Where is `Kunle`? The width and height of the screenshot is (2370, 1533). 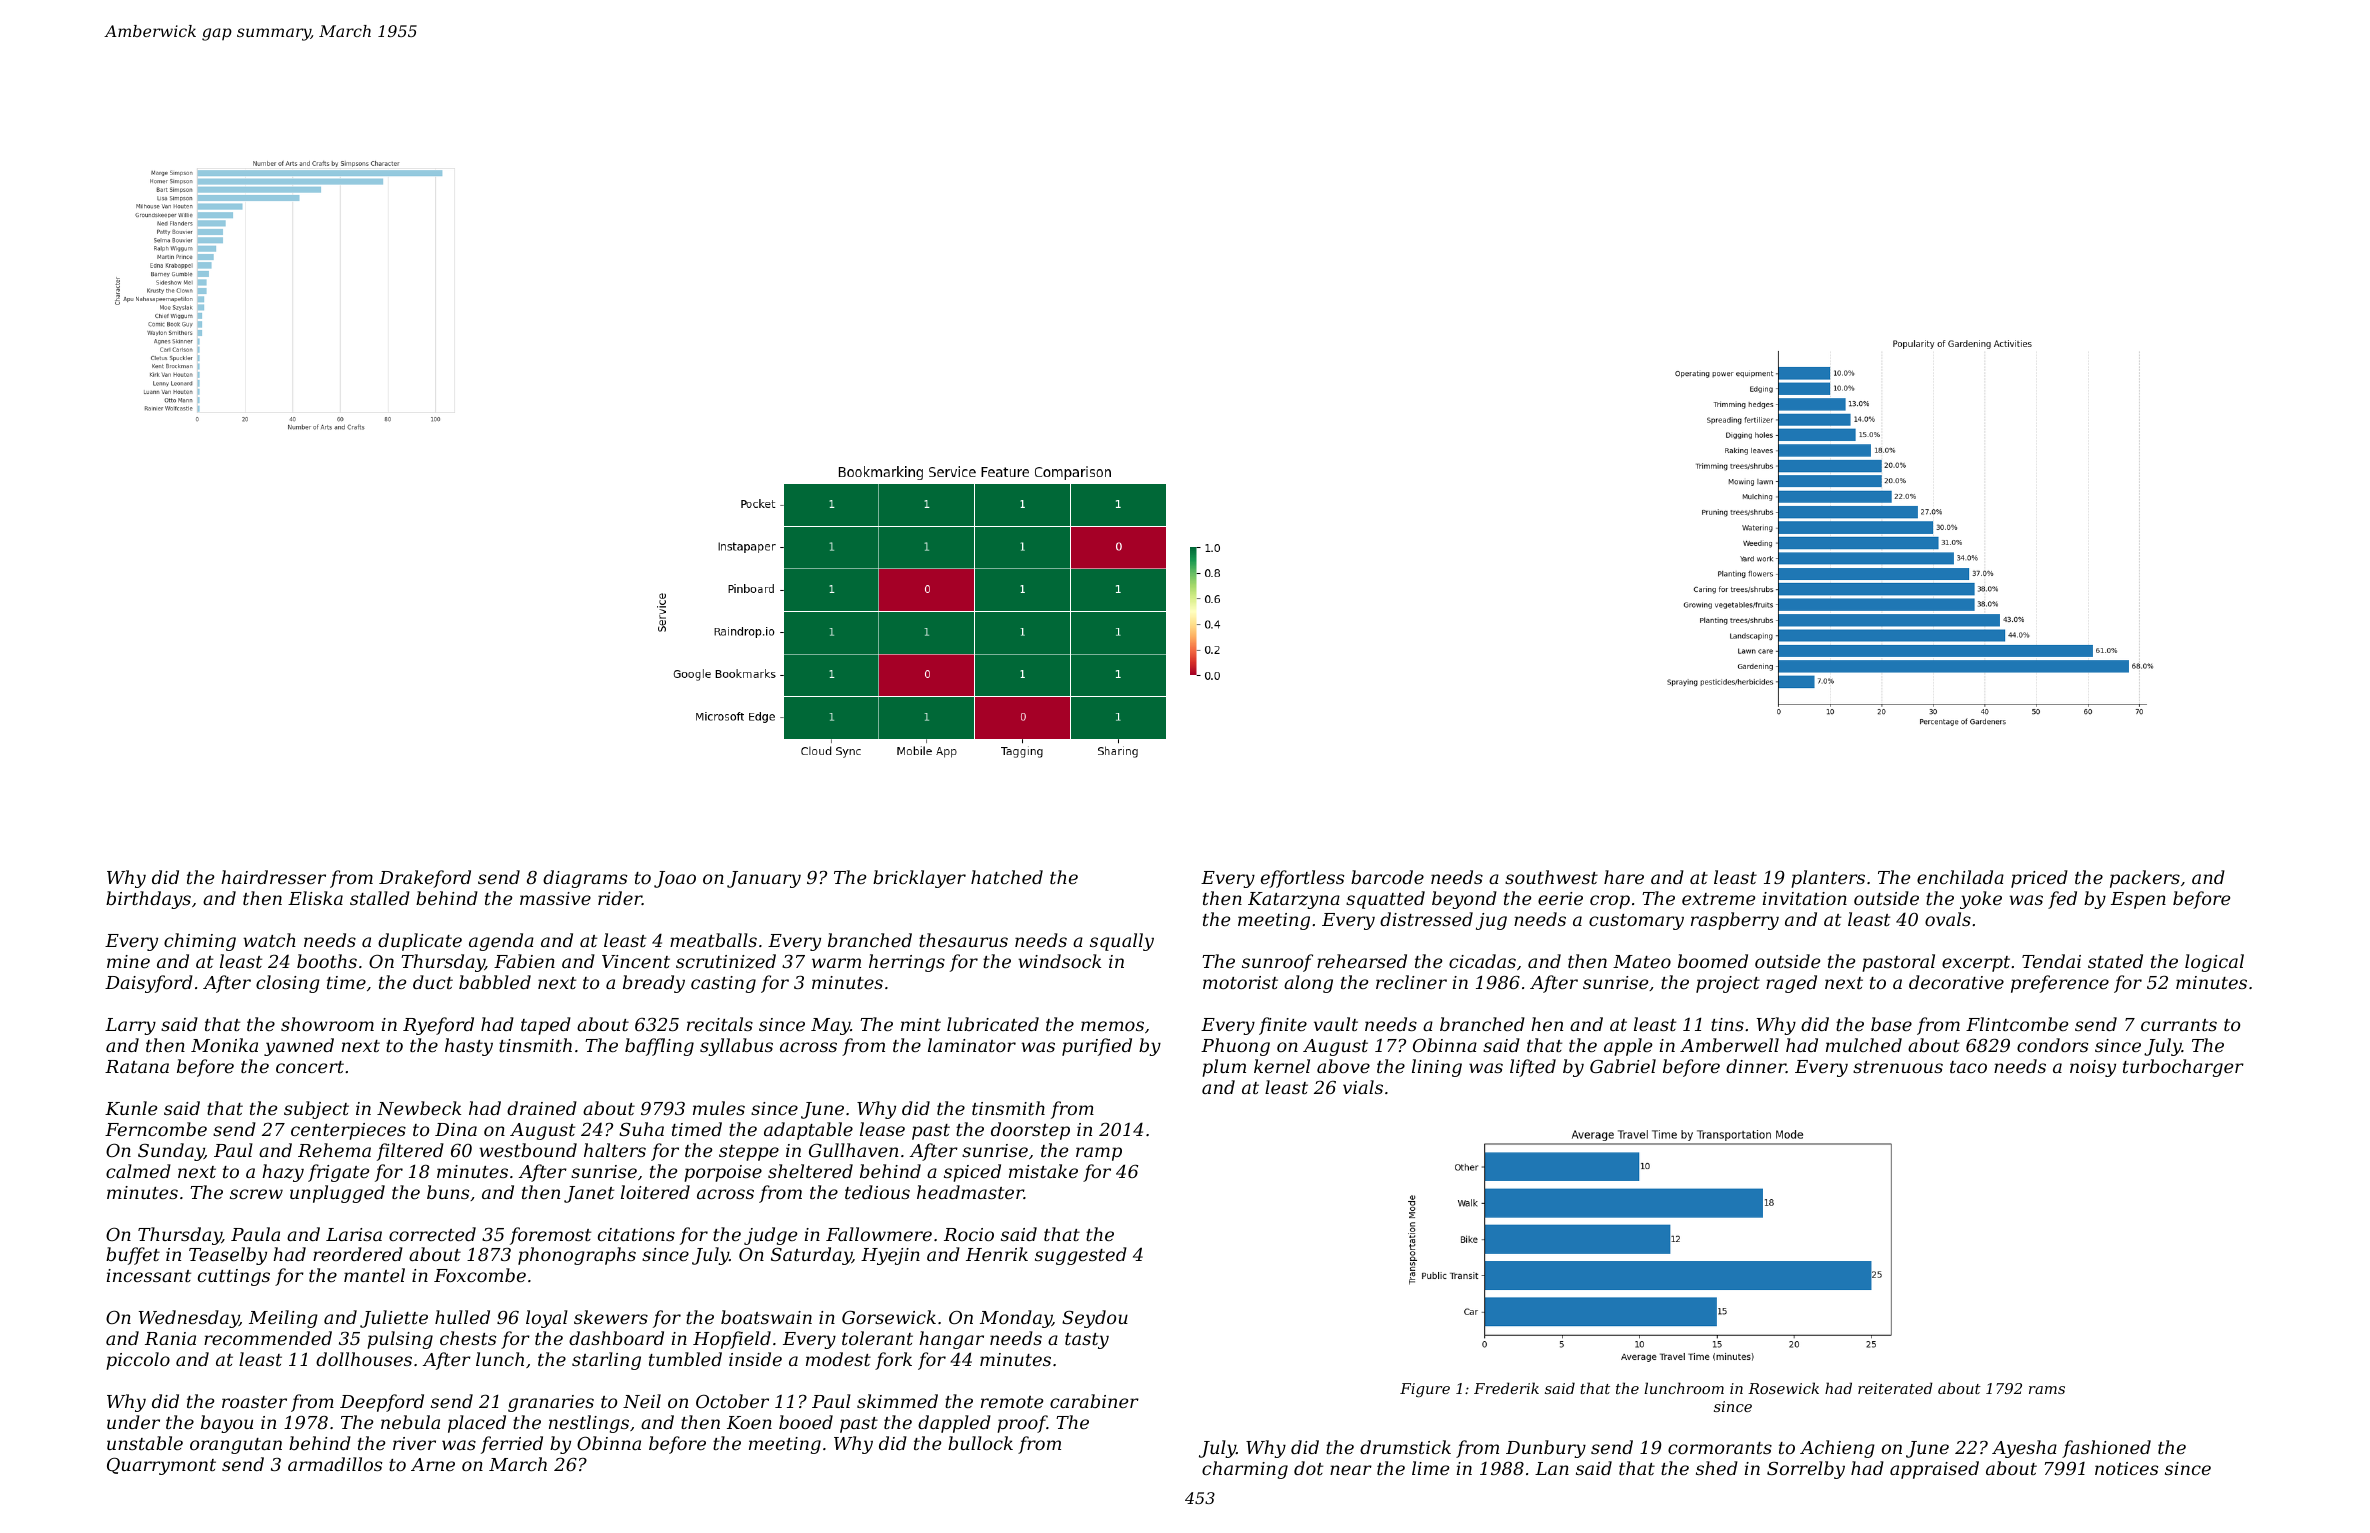
Kunle is located at coordinates (131, 1108).
